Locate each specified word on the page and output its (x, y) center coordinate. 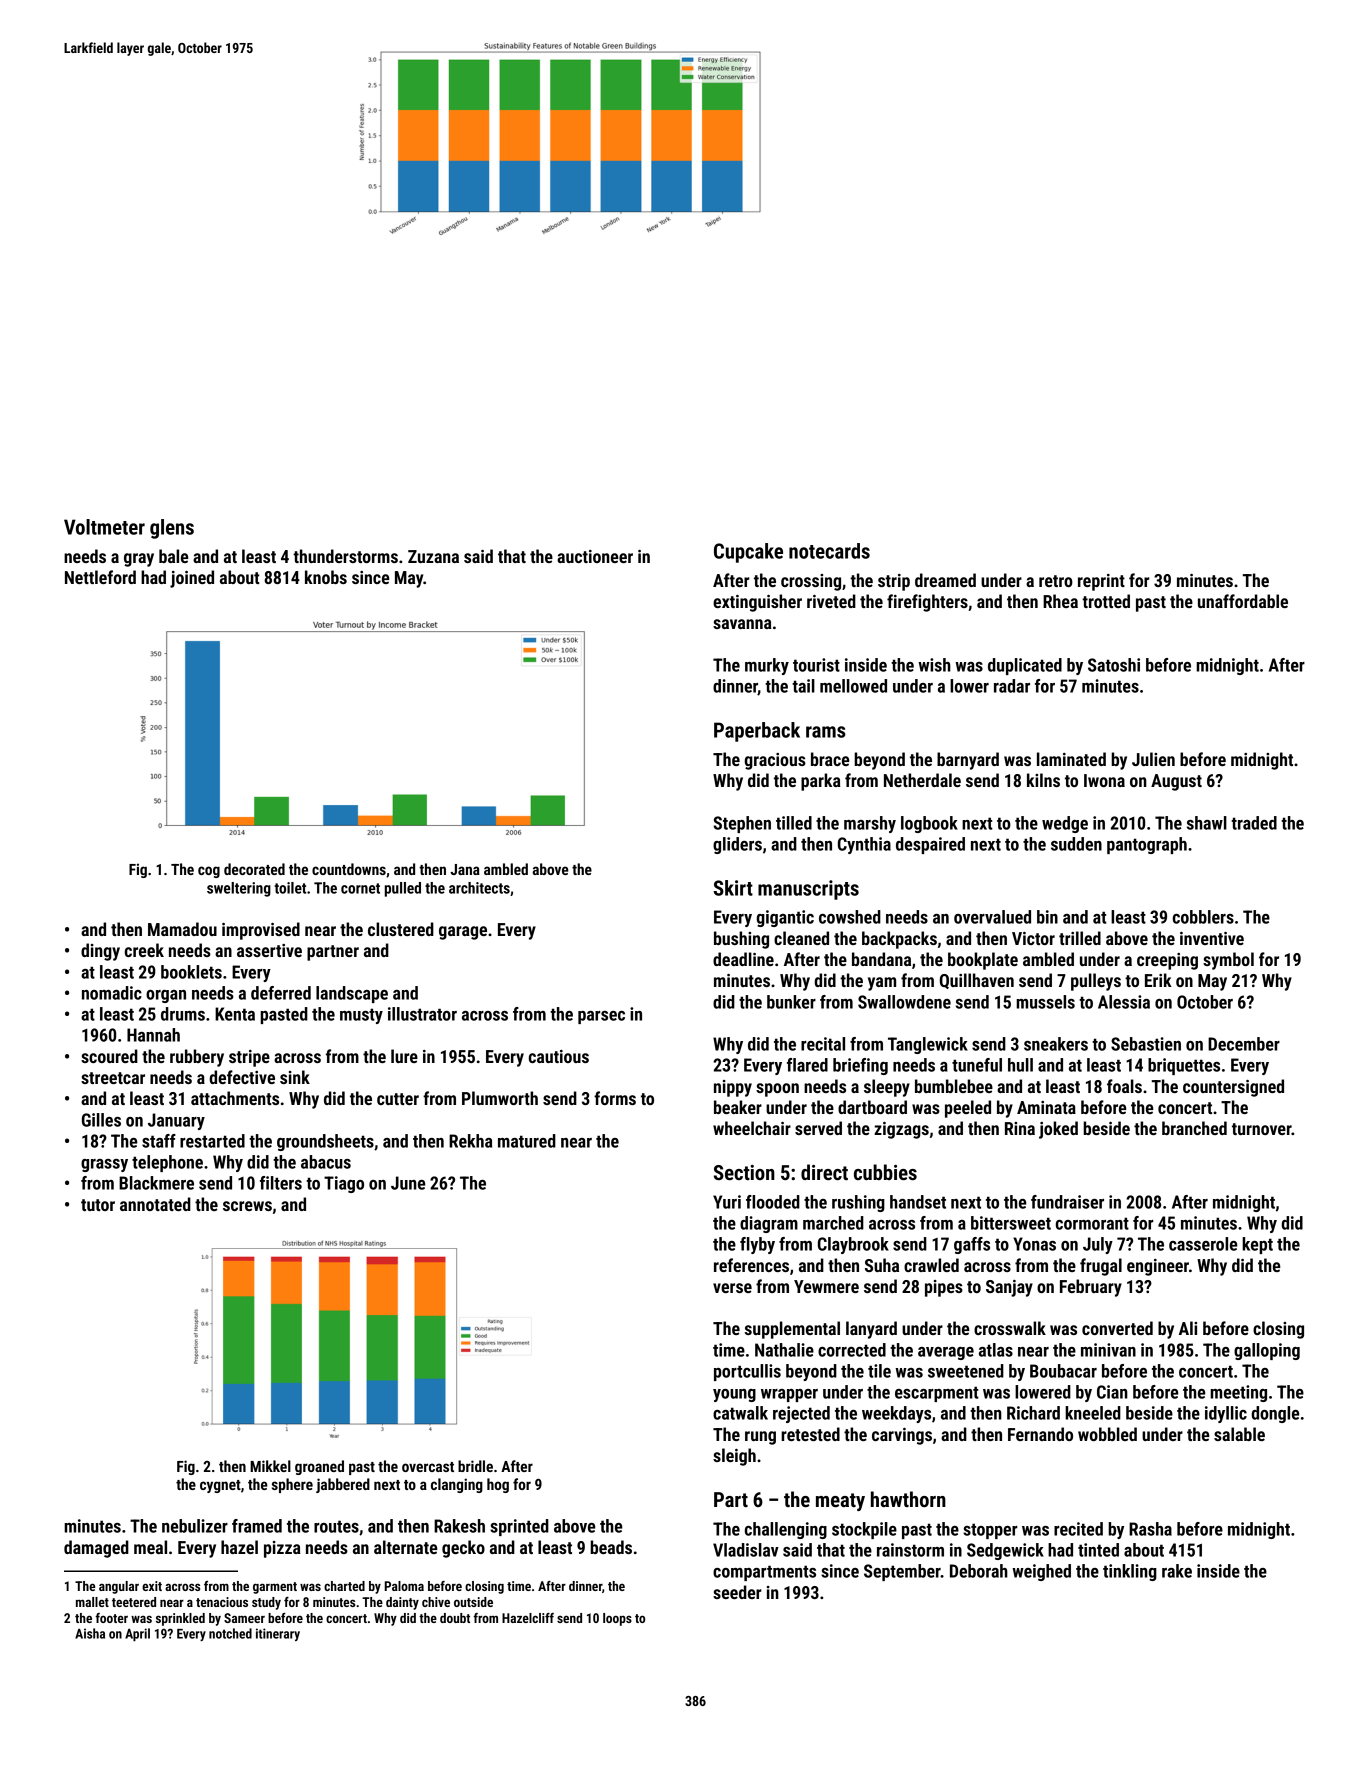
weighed (1041, 1572)
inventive (1212, 938)
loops (617, 1619)
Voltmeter (104, 527)
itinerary (278, 1634)
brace (830, 759)
